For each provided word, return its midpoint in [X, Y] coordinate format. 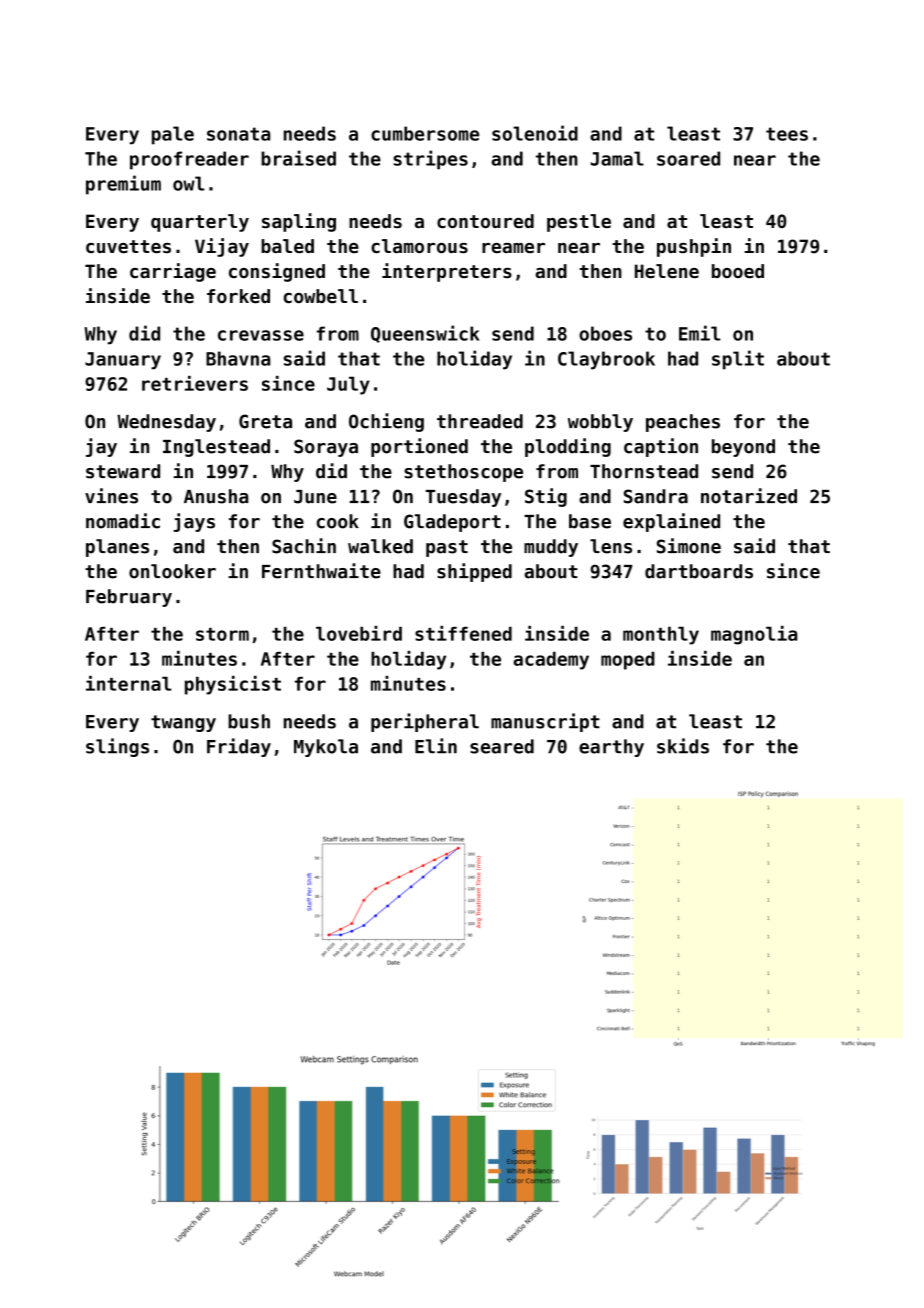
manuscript [545, 722]
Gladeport [452, 523]
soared [688, 158]
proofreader [189, 160]
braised [298, 158]
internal [128, 683]
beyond [743, 448]
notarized [749, 496]
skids [683, 746]
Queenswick [425, 334]
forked [238, 296]
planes [117, 548]
